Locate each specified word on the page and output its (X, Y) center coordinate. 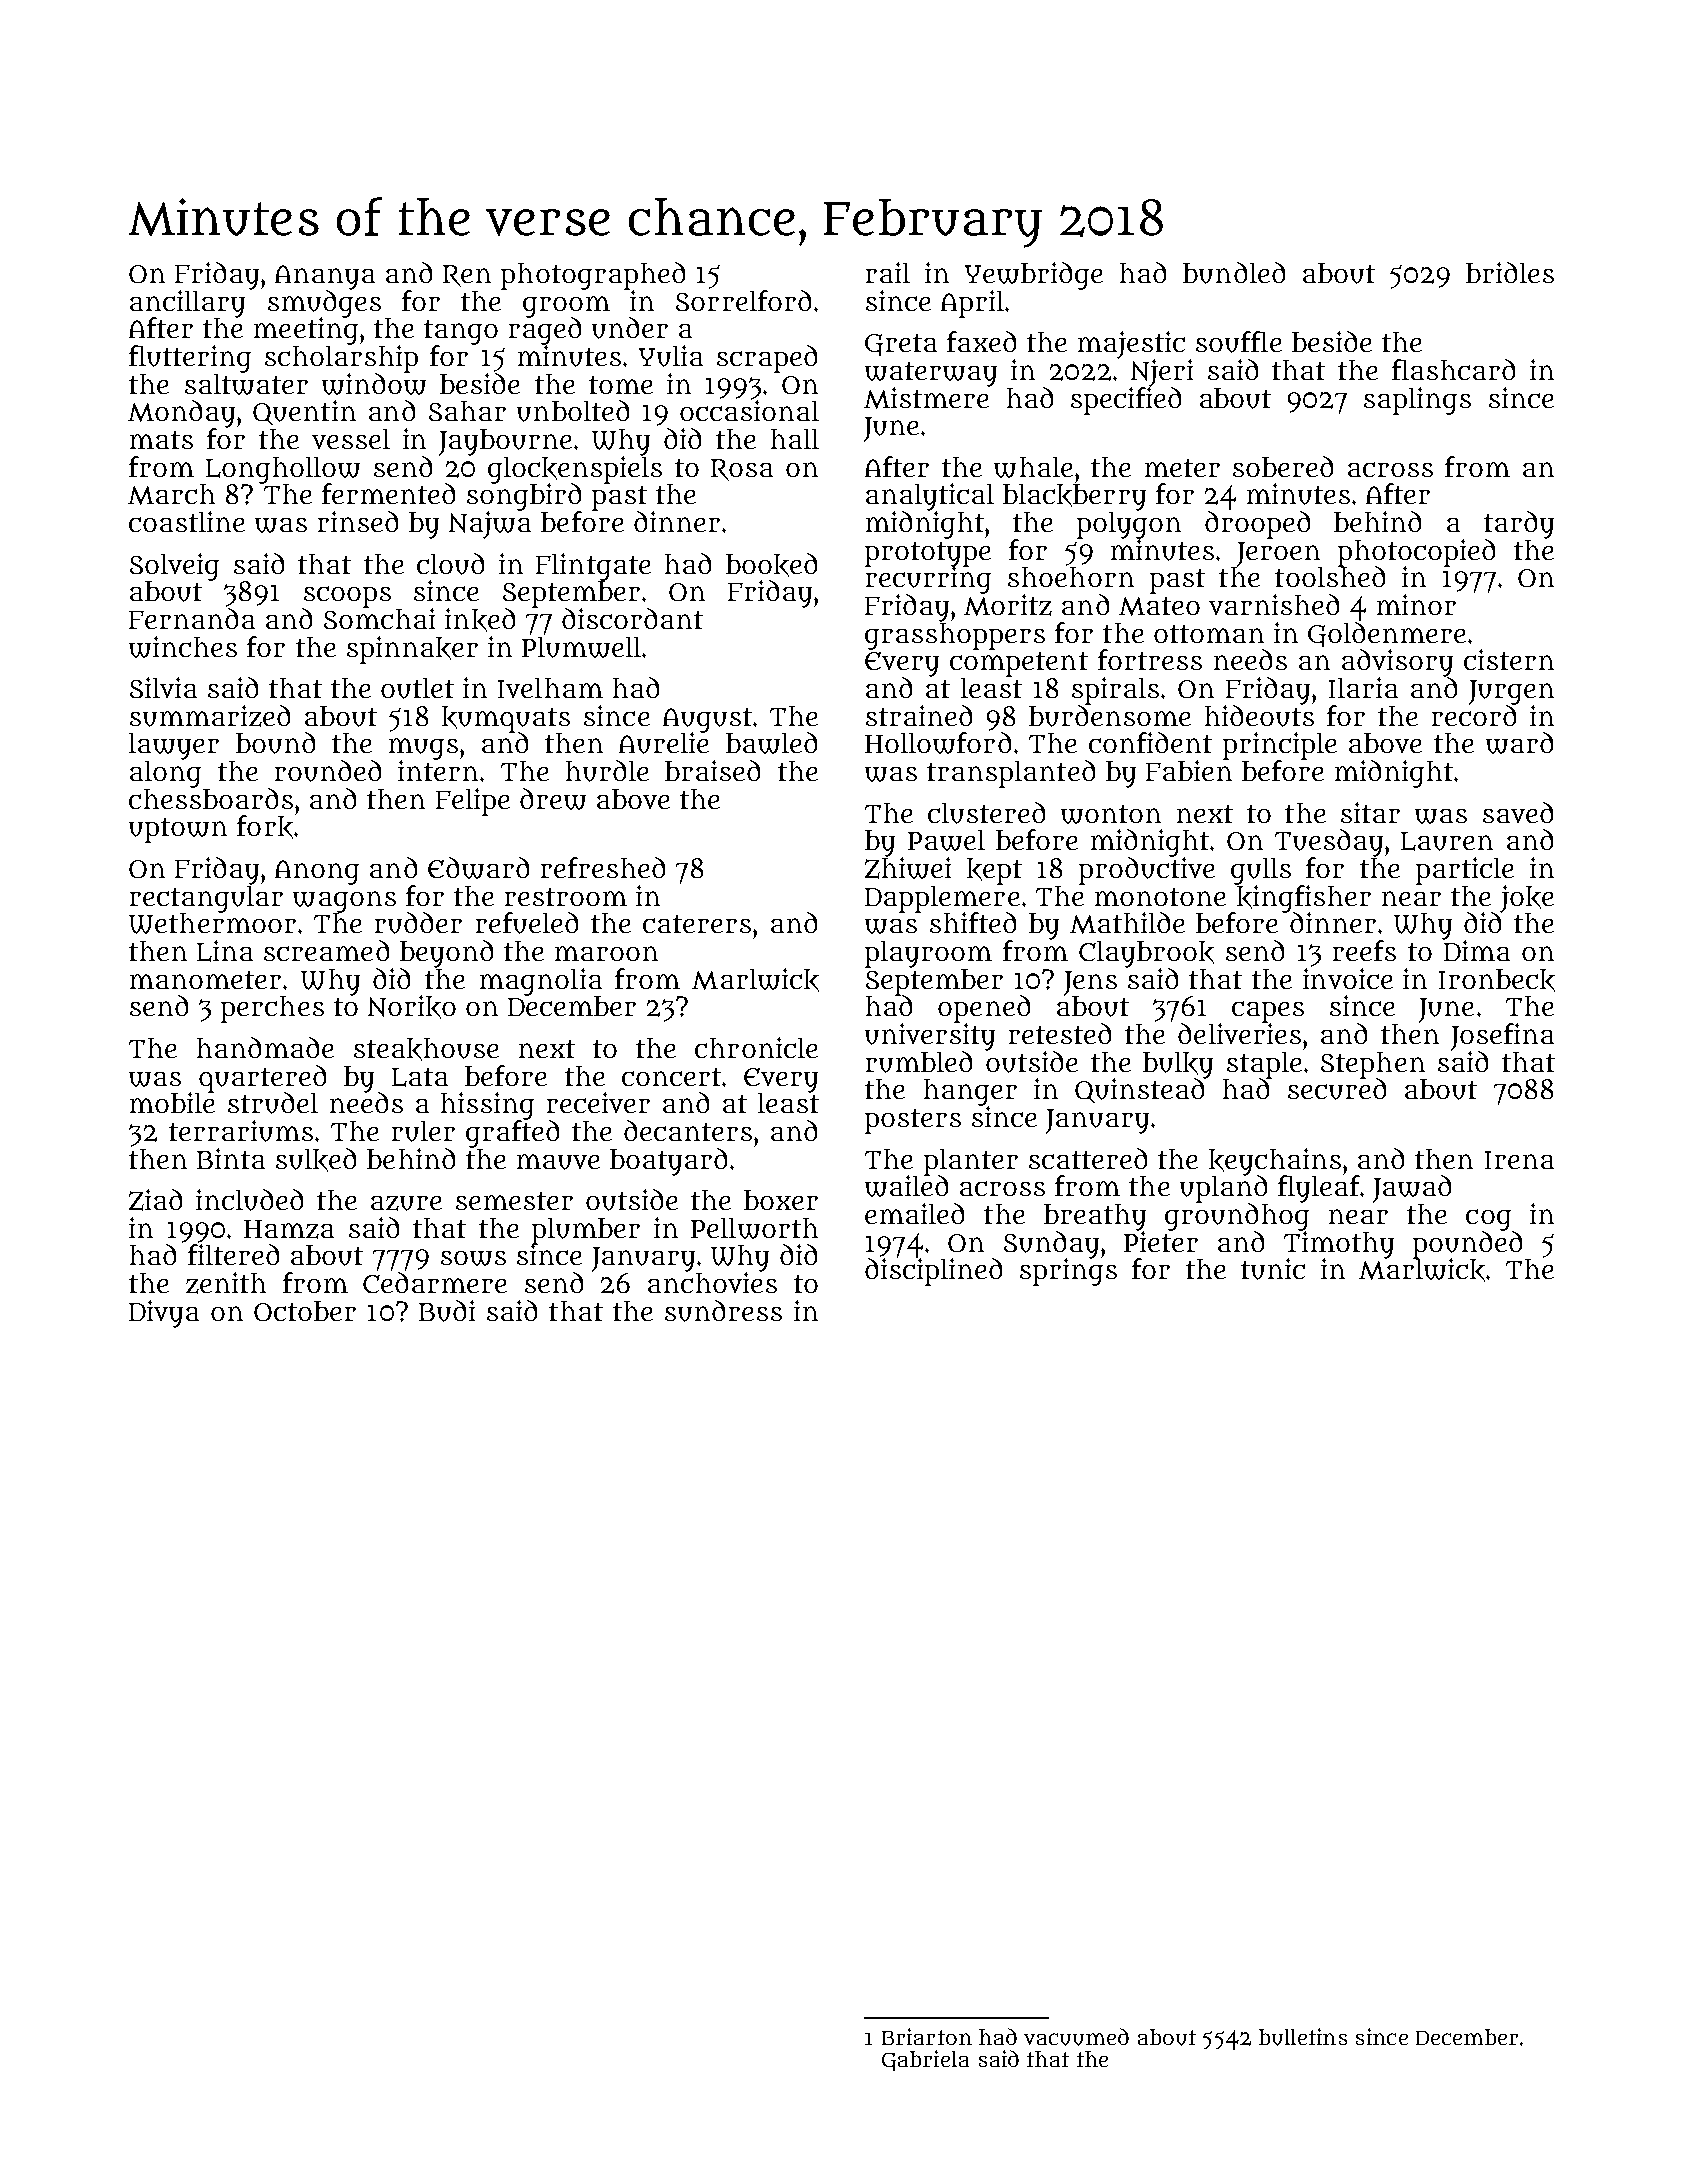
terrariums (241, 1131)
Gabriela (925, 2060)
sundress (723, 1311)
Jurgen (1511, 692)
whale (1033, 467)
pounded (1467, 1244)
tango (461, 332)
